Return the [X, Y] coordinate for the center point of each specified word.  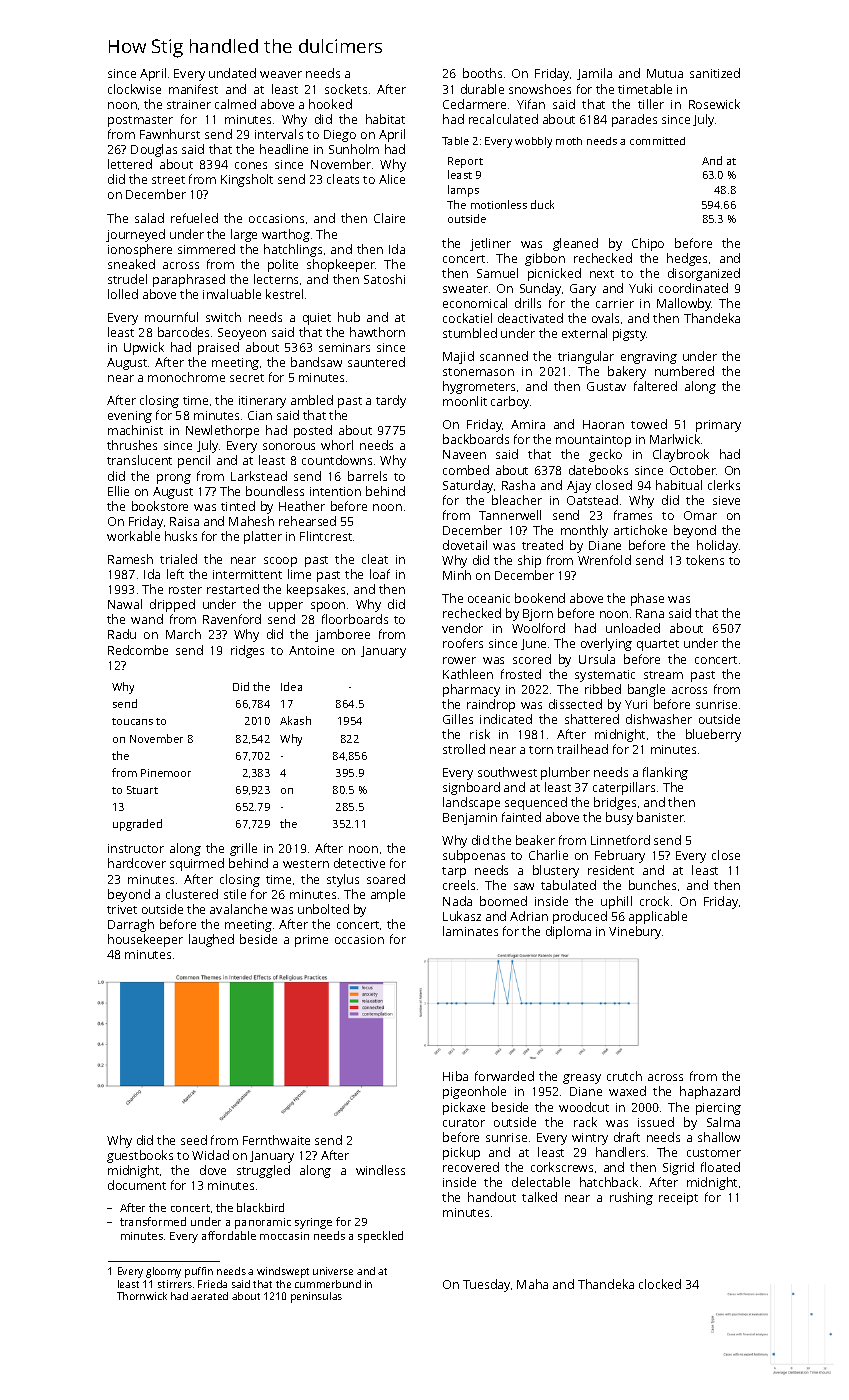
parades [634, 120]
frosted [521, 674]
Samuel [497, 273]
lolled [123, 294]
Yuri [636, 704]
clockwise [134, 89]
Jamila [594, 74]
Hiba [455, 1076]
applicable [658, 917]
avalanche [238, 909]
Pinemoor [166, 773]
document [137, 1185]
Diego [340, 136]
